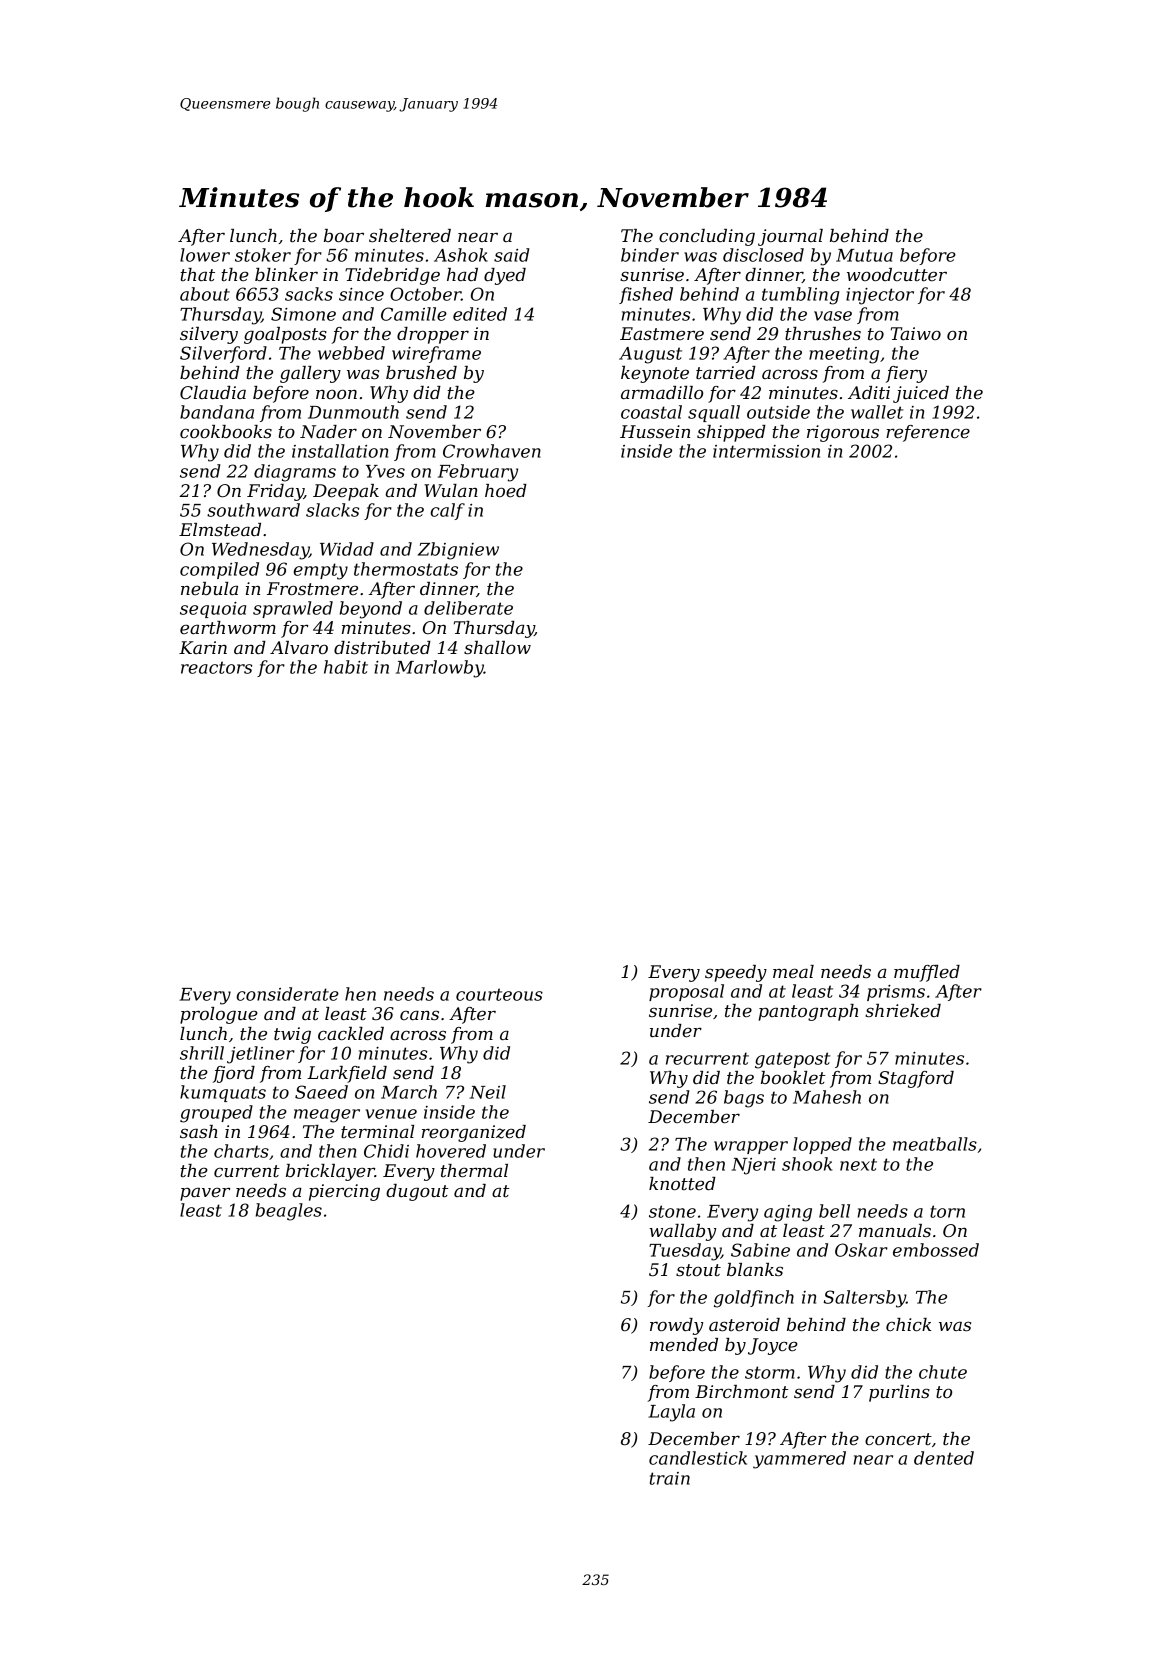 The height and width of the screenshot is (1654, 1165). What do you see at coordinates (843, 433) in the screenshot?
I see `rigorous` at bounding box center [843, 433].
